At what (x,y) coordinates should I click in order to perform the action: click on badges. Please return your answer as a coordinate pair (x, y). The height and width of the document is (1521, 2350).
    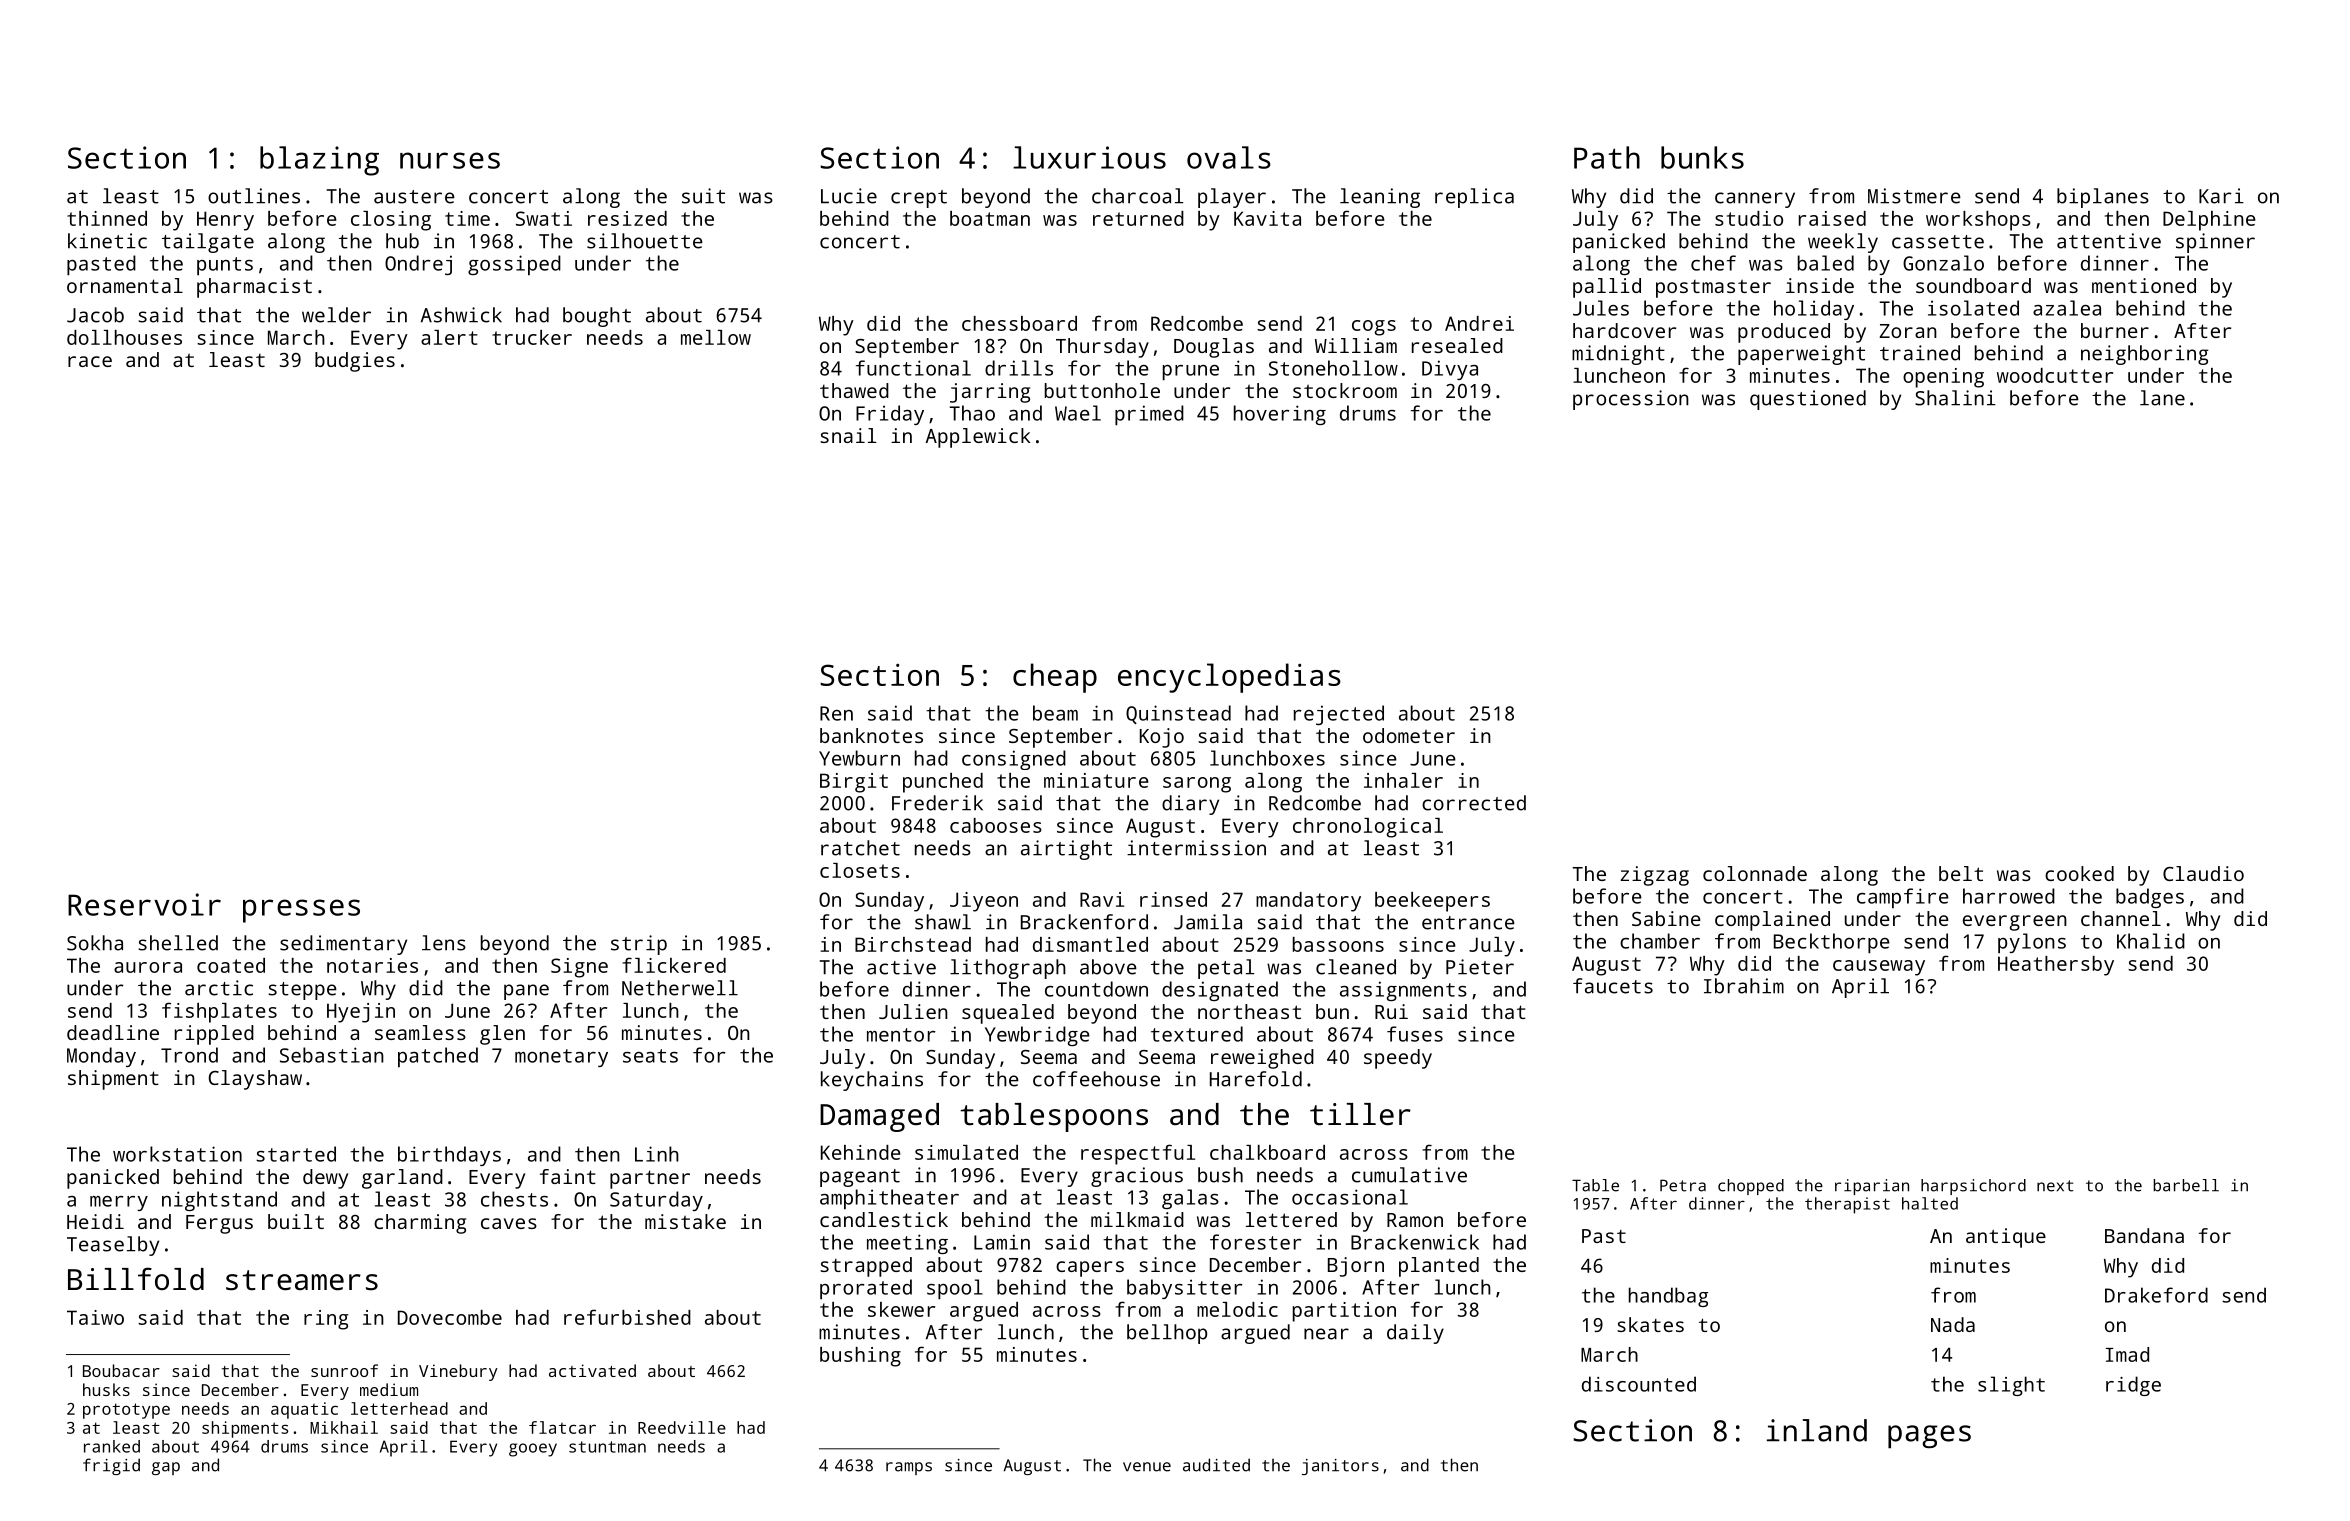
    Looking at the image, I should click on (2150, 898).
